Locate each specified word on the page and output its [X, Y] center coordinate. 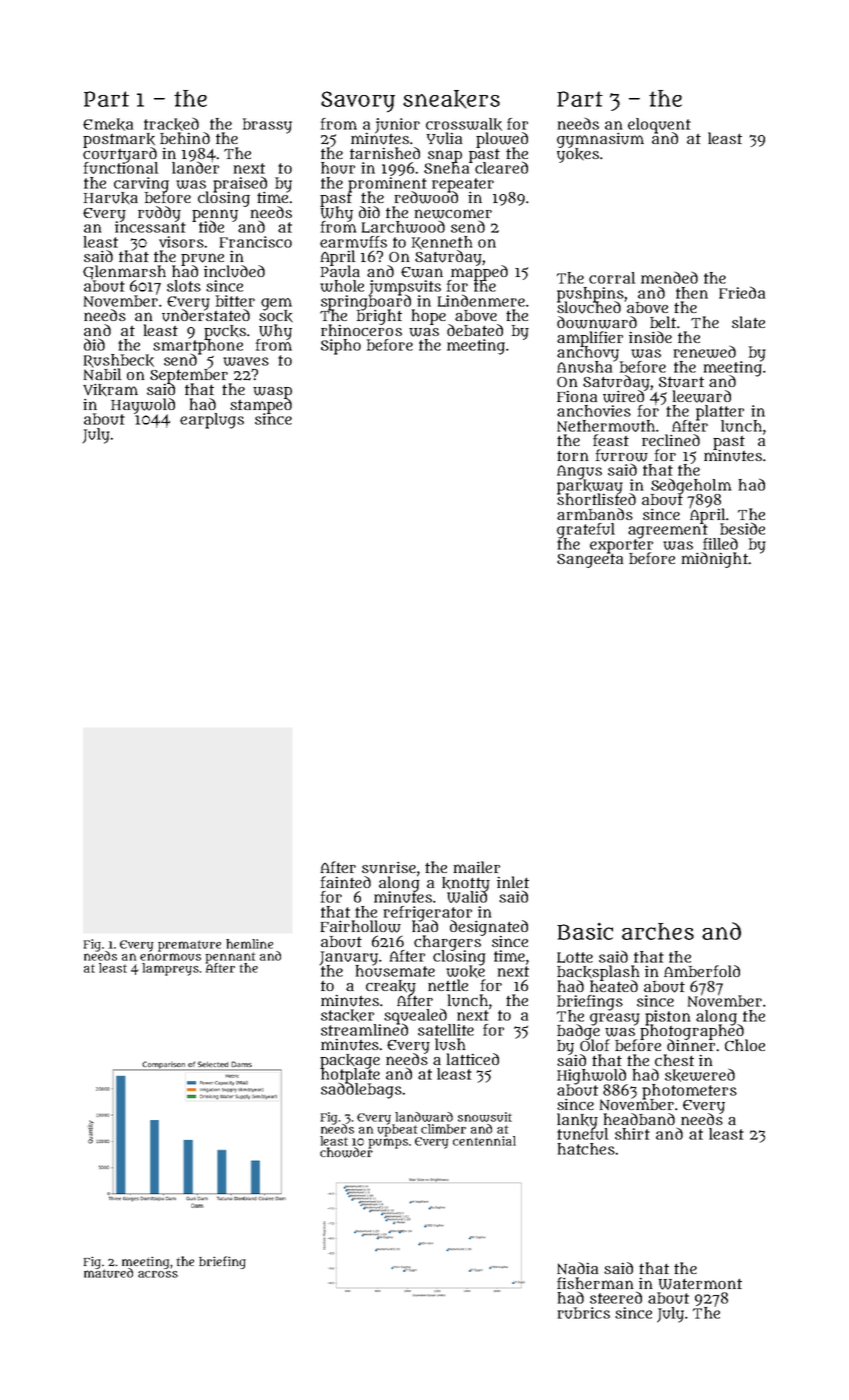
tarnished [385, 153]
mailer [477, 867]
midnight [715, 560]
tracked [171, 124]
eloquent [659, 125]
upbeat [397, 1130]
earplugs [212, 421]
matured [108, 1273]
